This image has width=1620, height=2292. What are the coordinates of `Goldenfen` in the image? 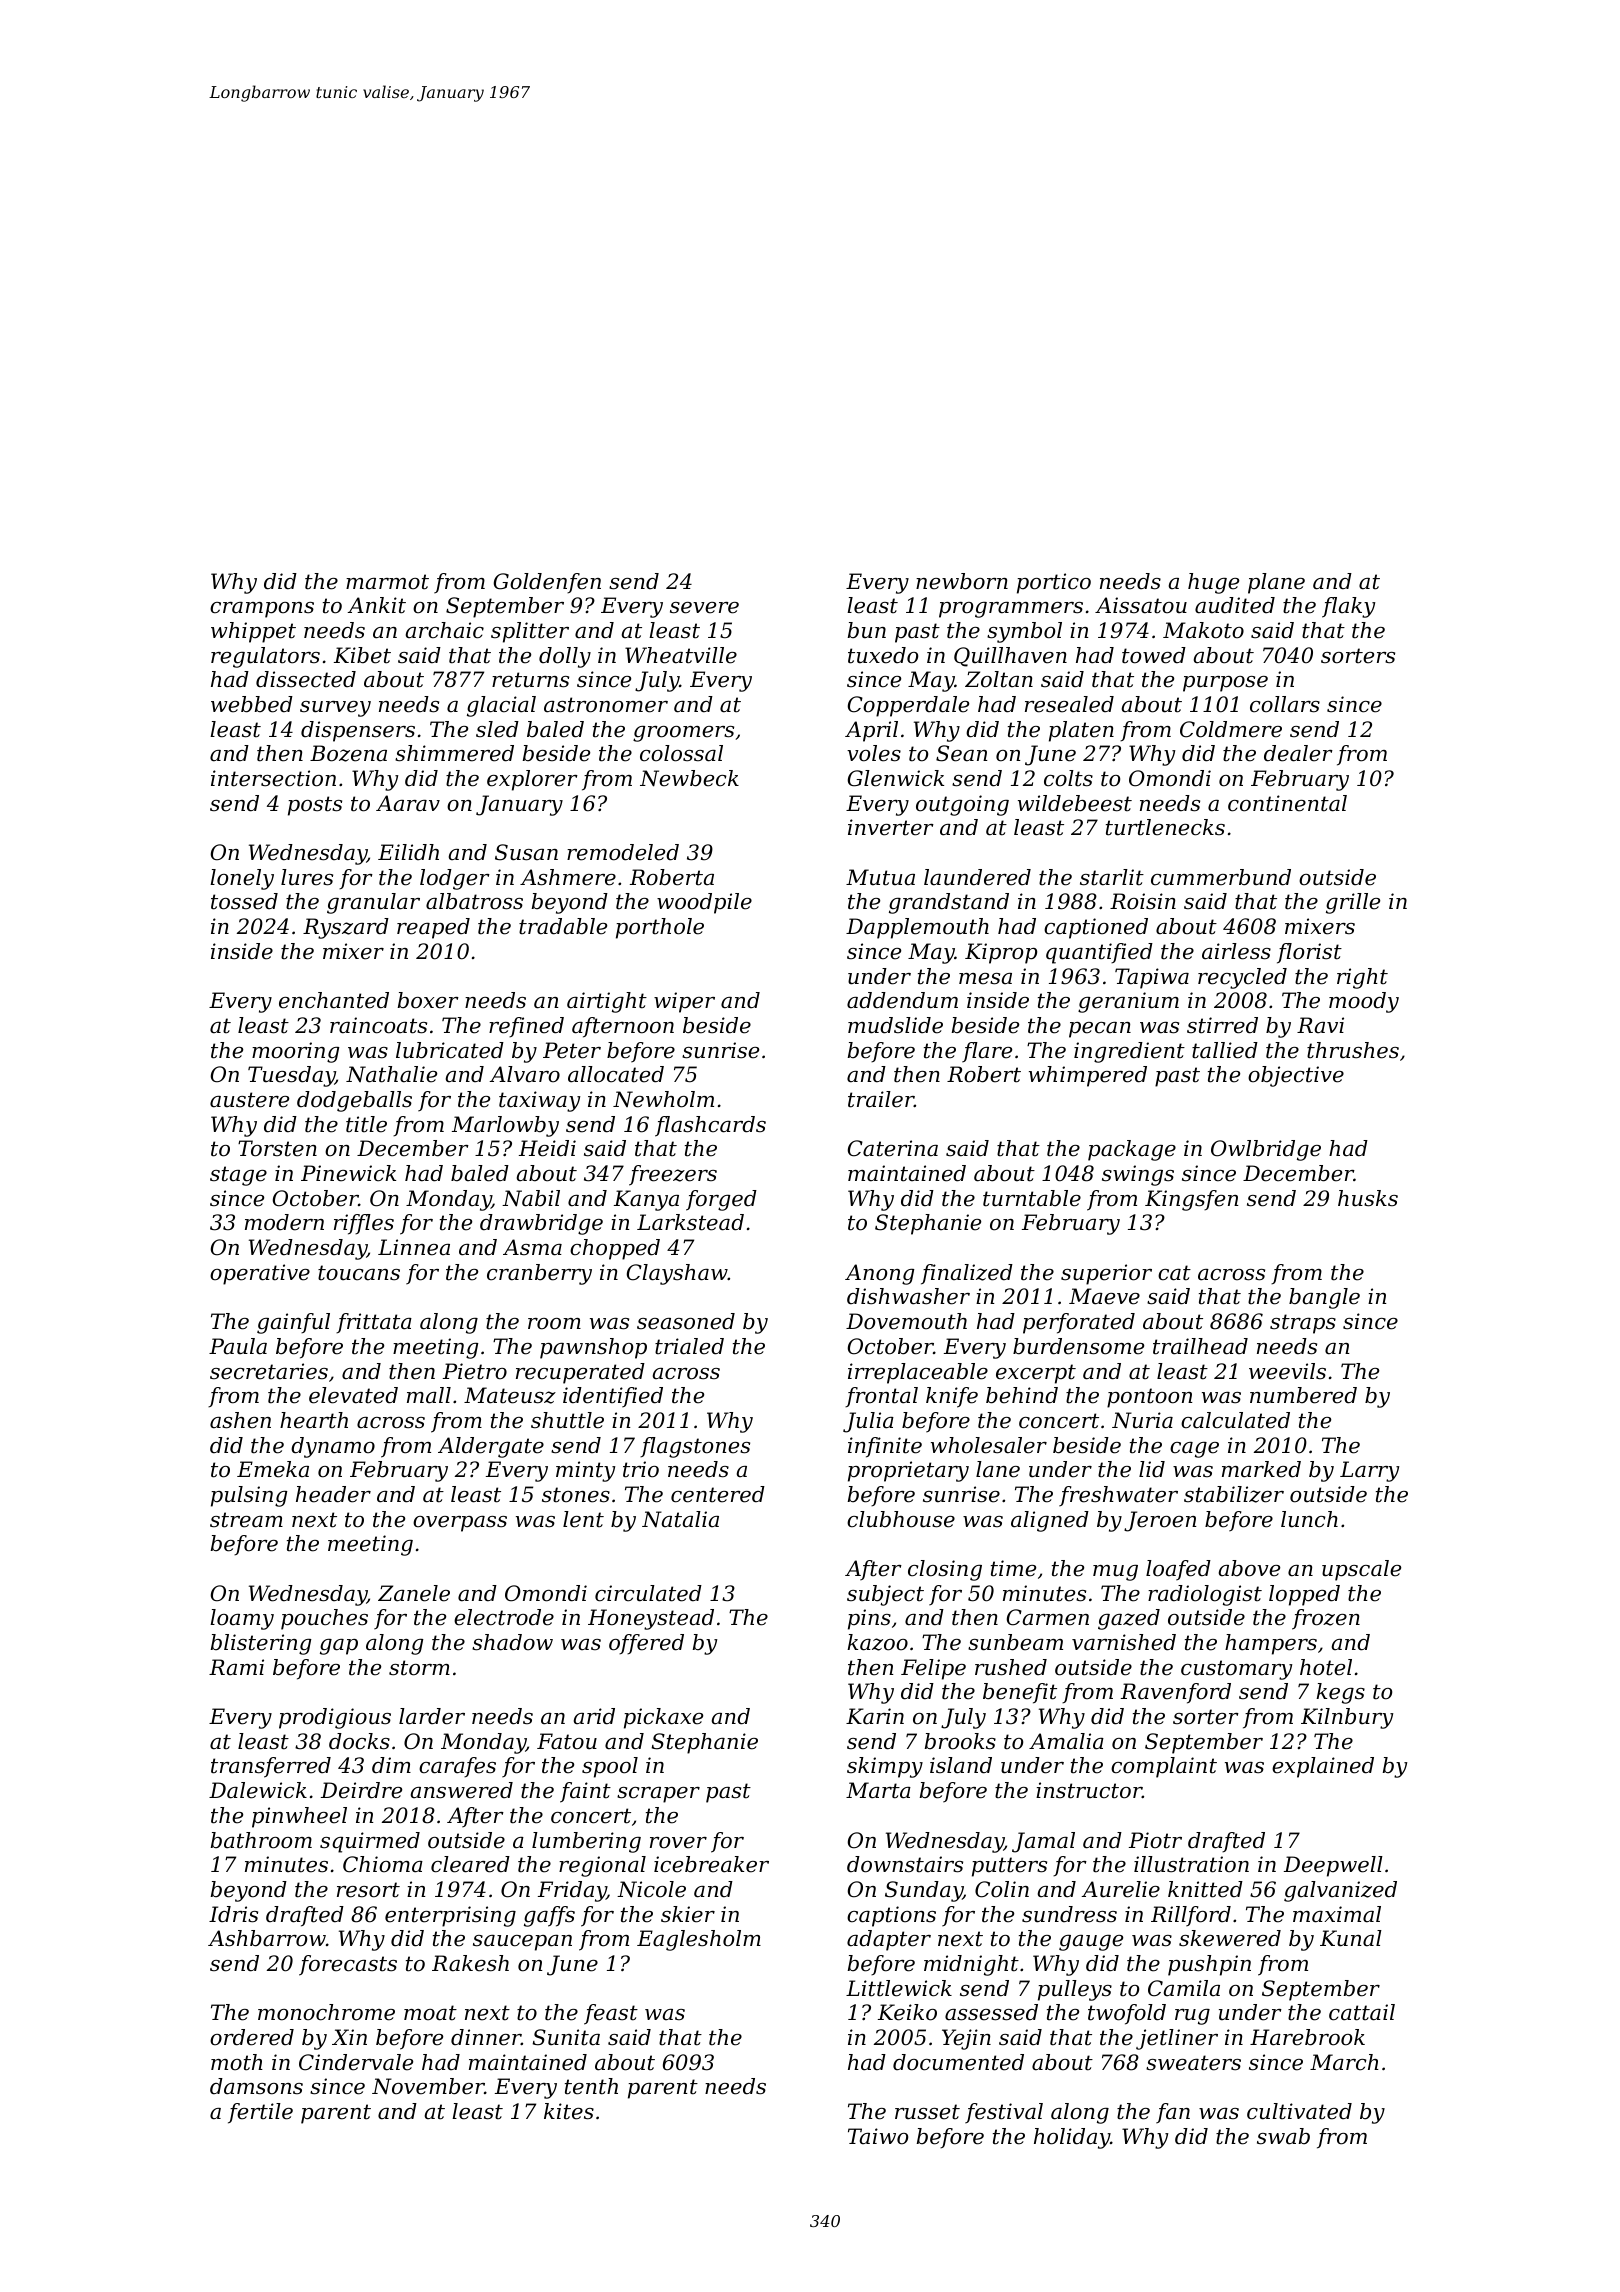 It's located at (547, 583).
